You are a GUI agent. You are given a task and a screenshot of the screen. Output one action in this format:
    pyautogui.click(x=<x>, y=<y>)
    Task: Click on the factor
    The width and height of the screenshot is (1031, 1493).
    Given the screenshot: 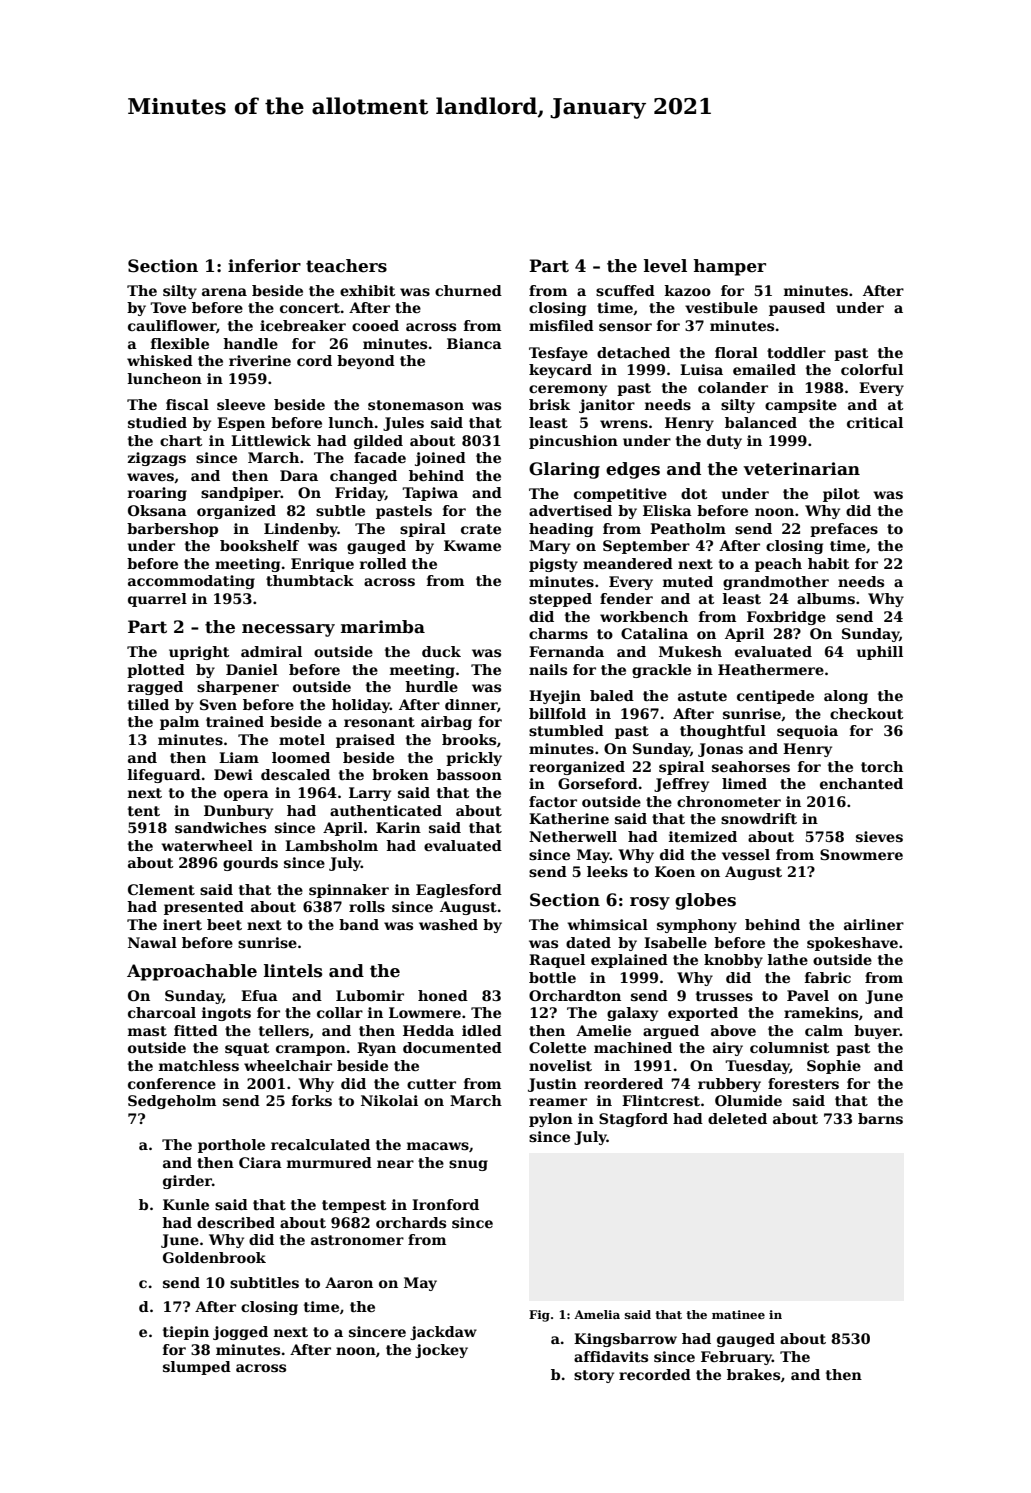 What is the action you would take?
    pyautogui.click(x=553, y=801)
